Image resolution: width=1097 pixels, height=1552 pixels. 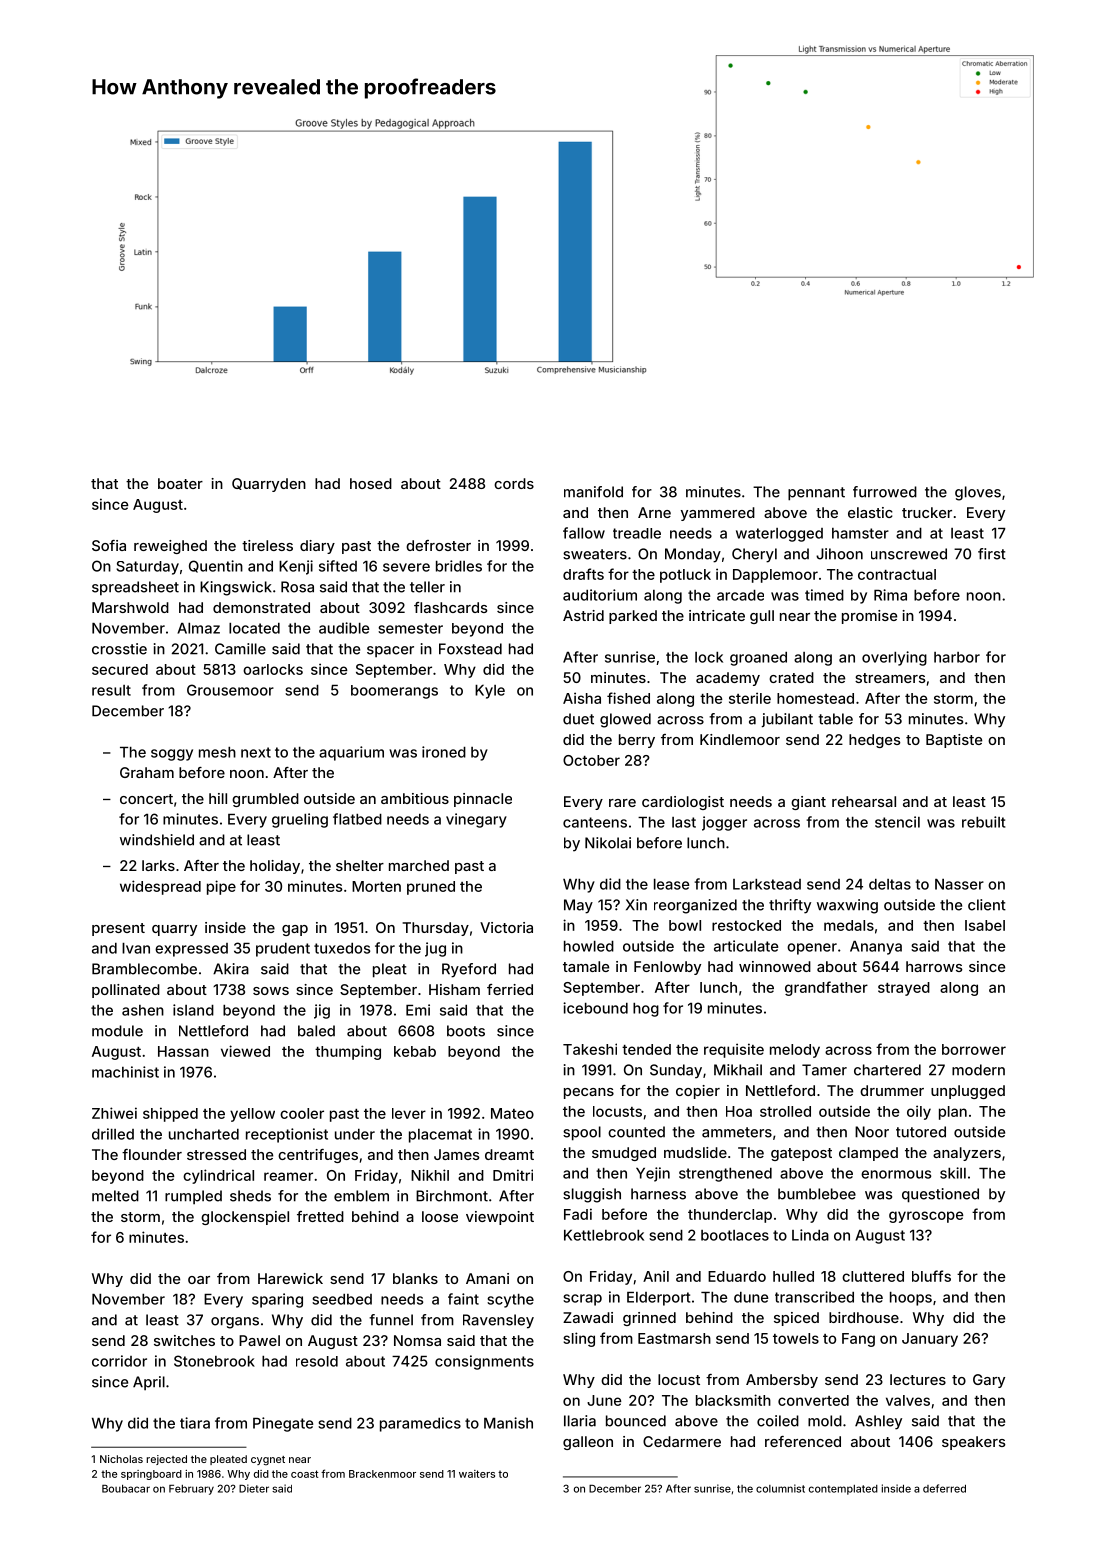 I want to click on prudent, so click(x=283, y=950).
